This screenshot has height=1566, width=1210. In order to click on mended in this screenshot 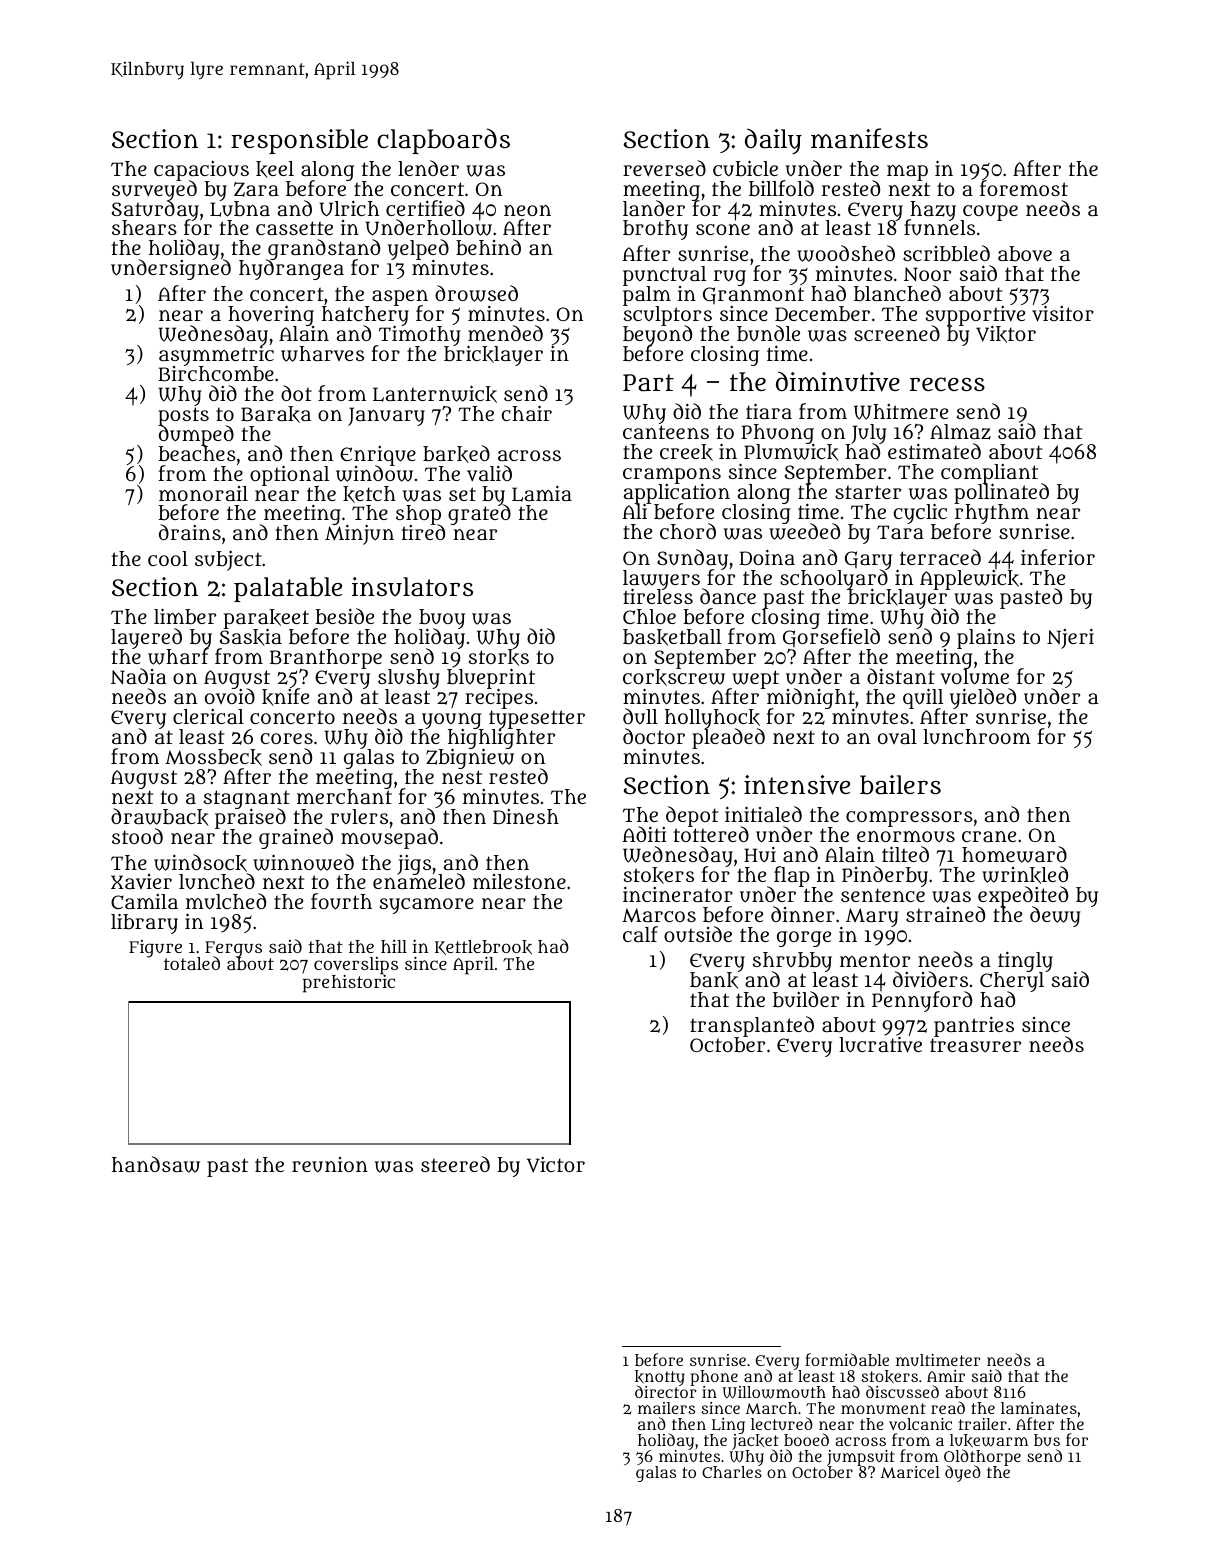, I will do `click(505, 333)`.
